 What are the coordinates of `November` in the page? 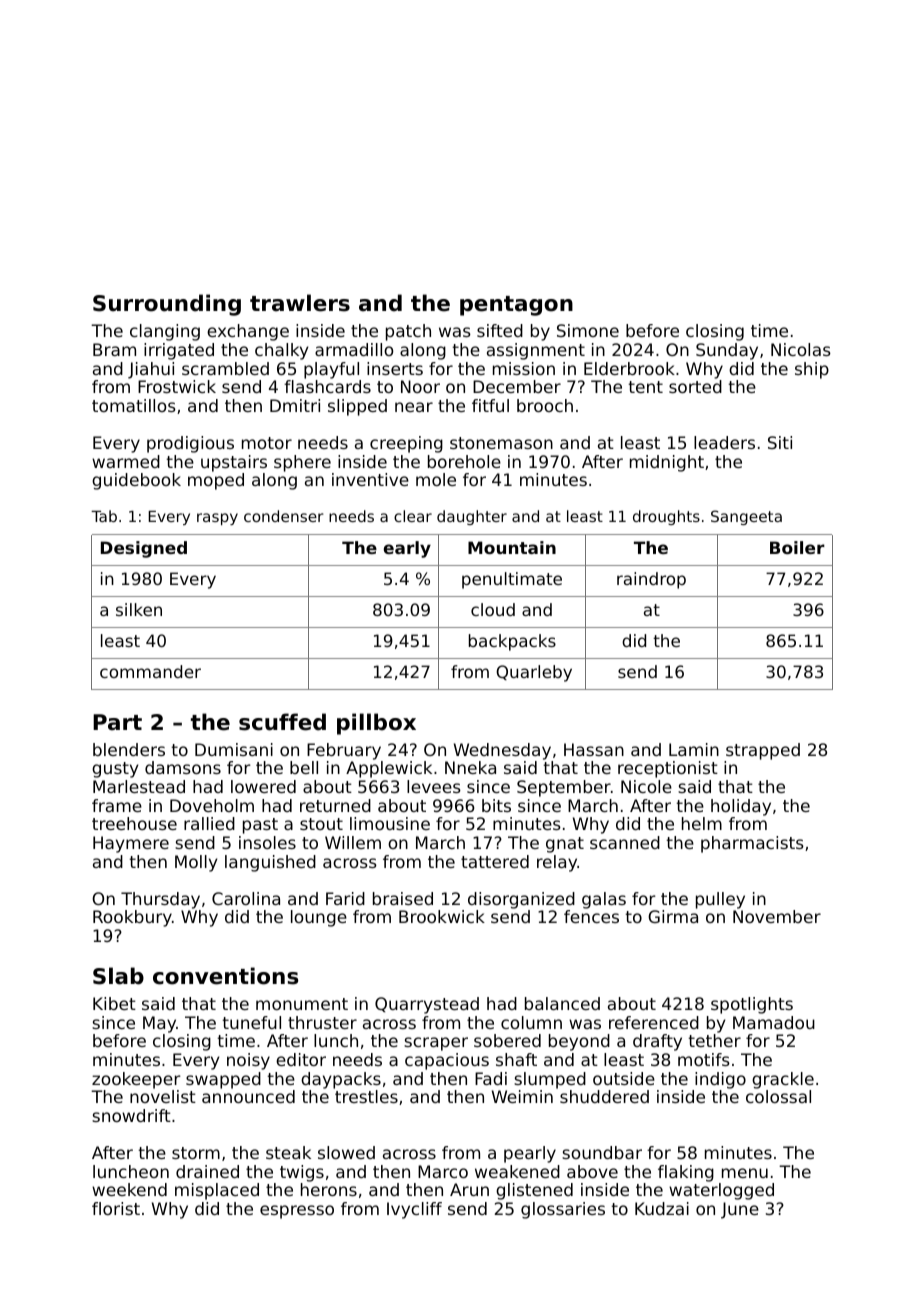 It's located at (777, 916).
